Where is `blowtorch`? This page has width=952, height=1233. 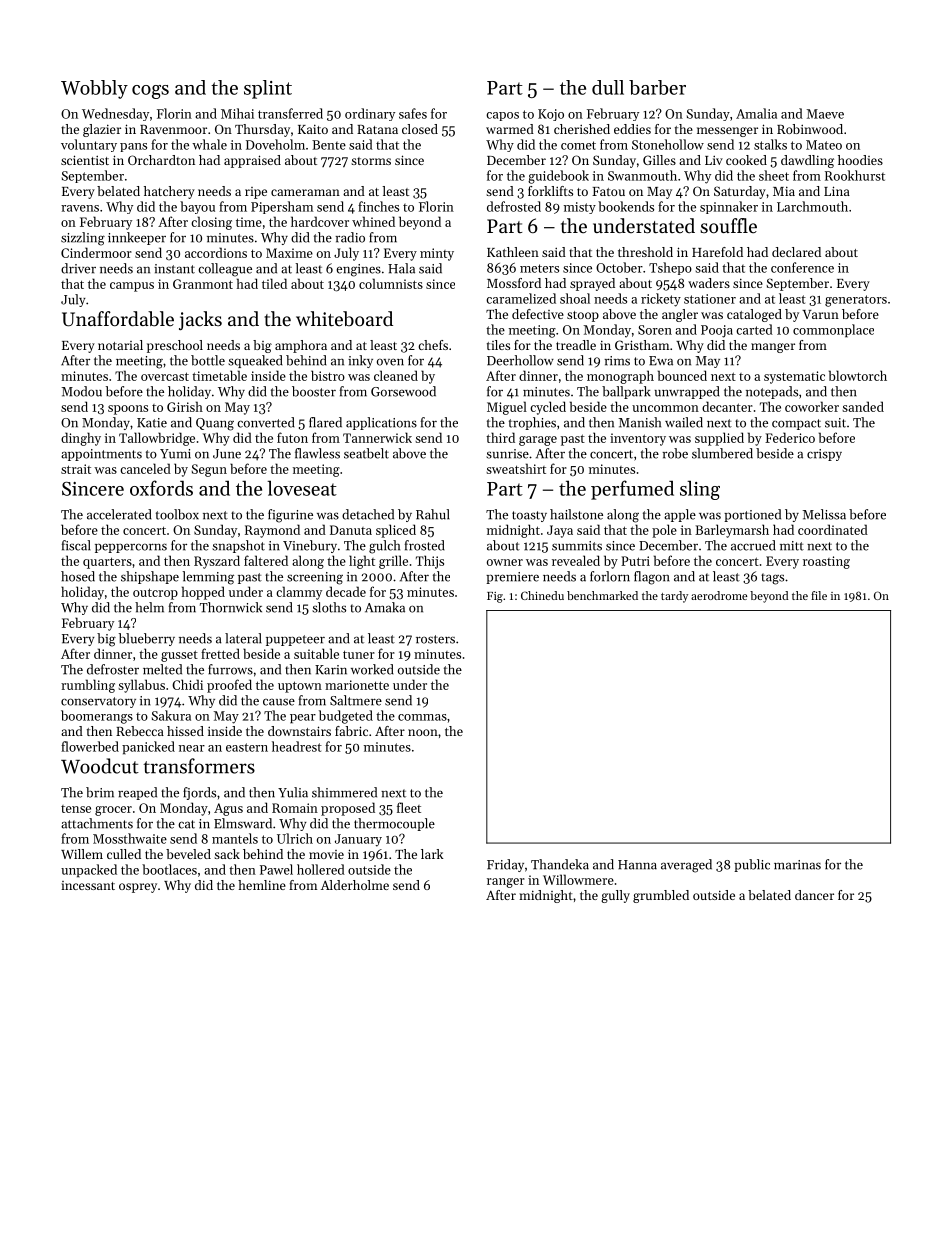 blowtorch is located at coordinates (858, 375).
